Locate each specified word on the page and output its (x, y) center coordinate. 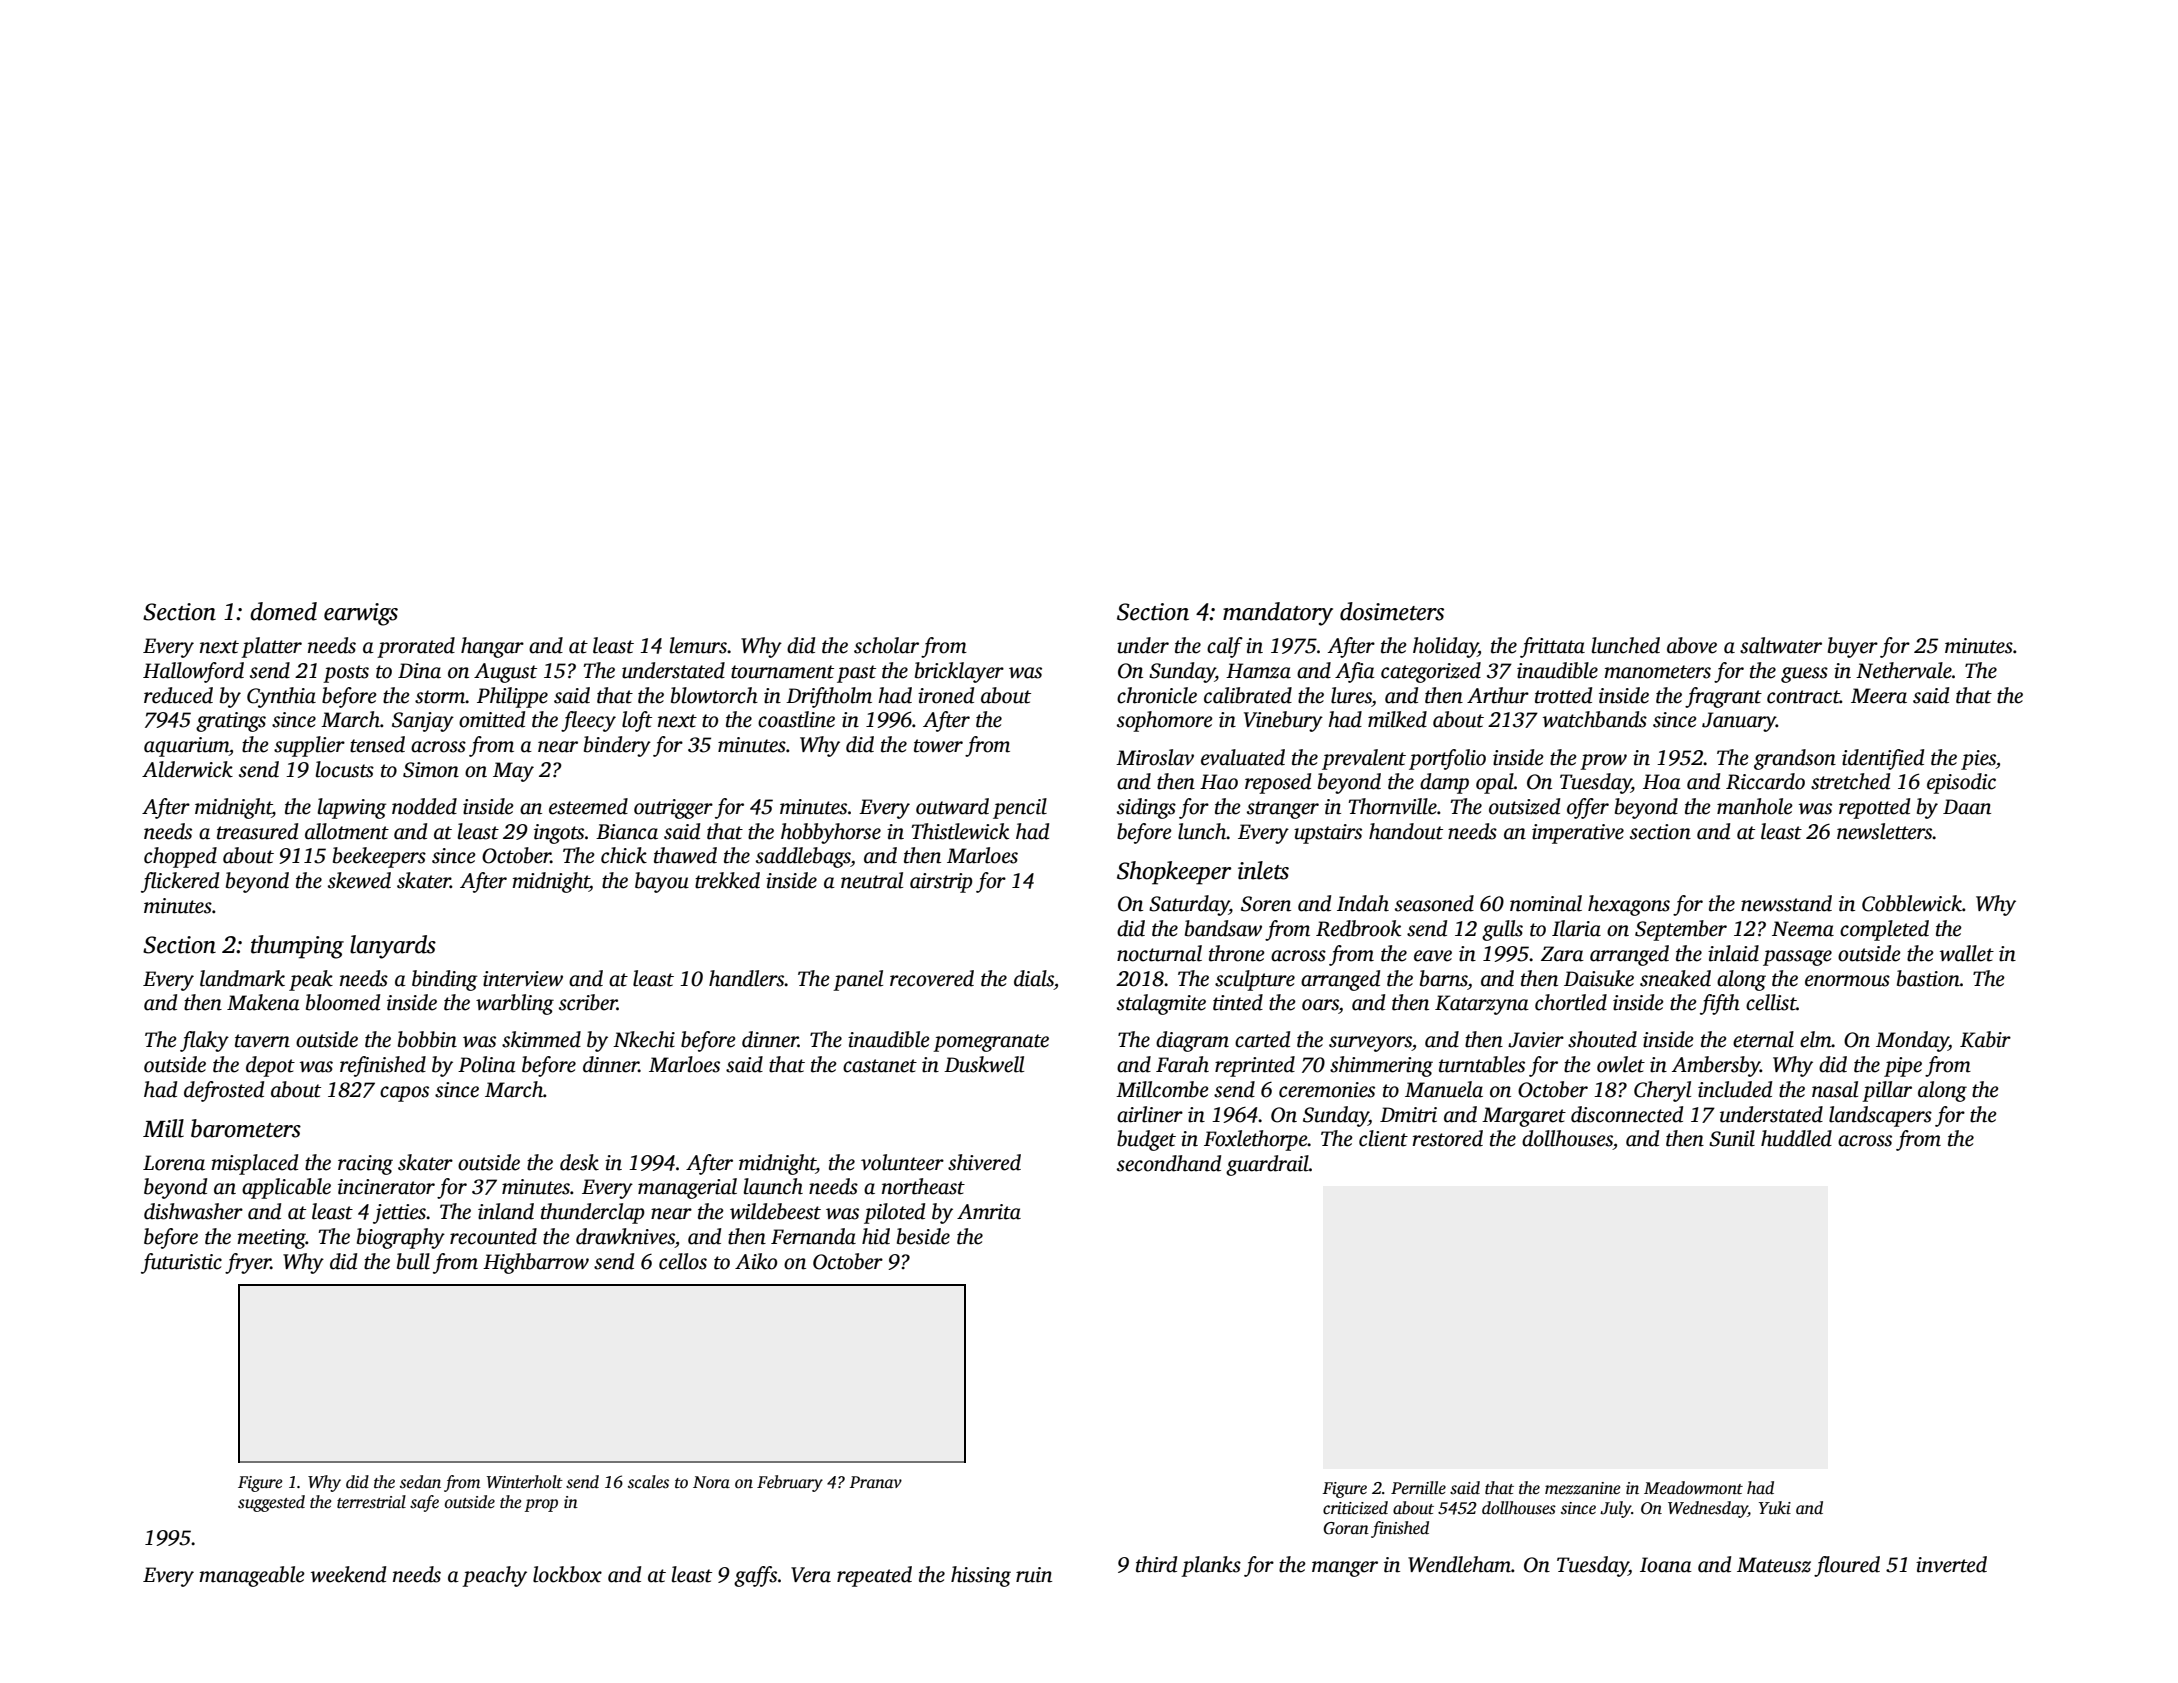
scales (648, 1482)
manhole (1755, 806)
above (1692, 645)
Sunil (1732, 1138)
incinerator (386, 1187)
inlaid (1733, 953)
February (790, 1483)
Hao (1219, 782)
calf (1225, 647)
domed (283, 611)
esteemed (588, 806)
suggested (271, 1503)
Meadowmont (1693, 1488)
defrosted (224, 1091)
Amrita (989, 1212)
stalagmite (1161, 1004)
